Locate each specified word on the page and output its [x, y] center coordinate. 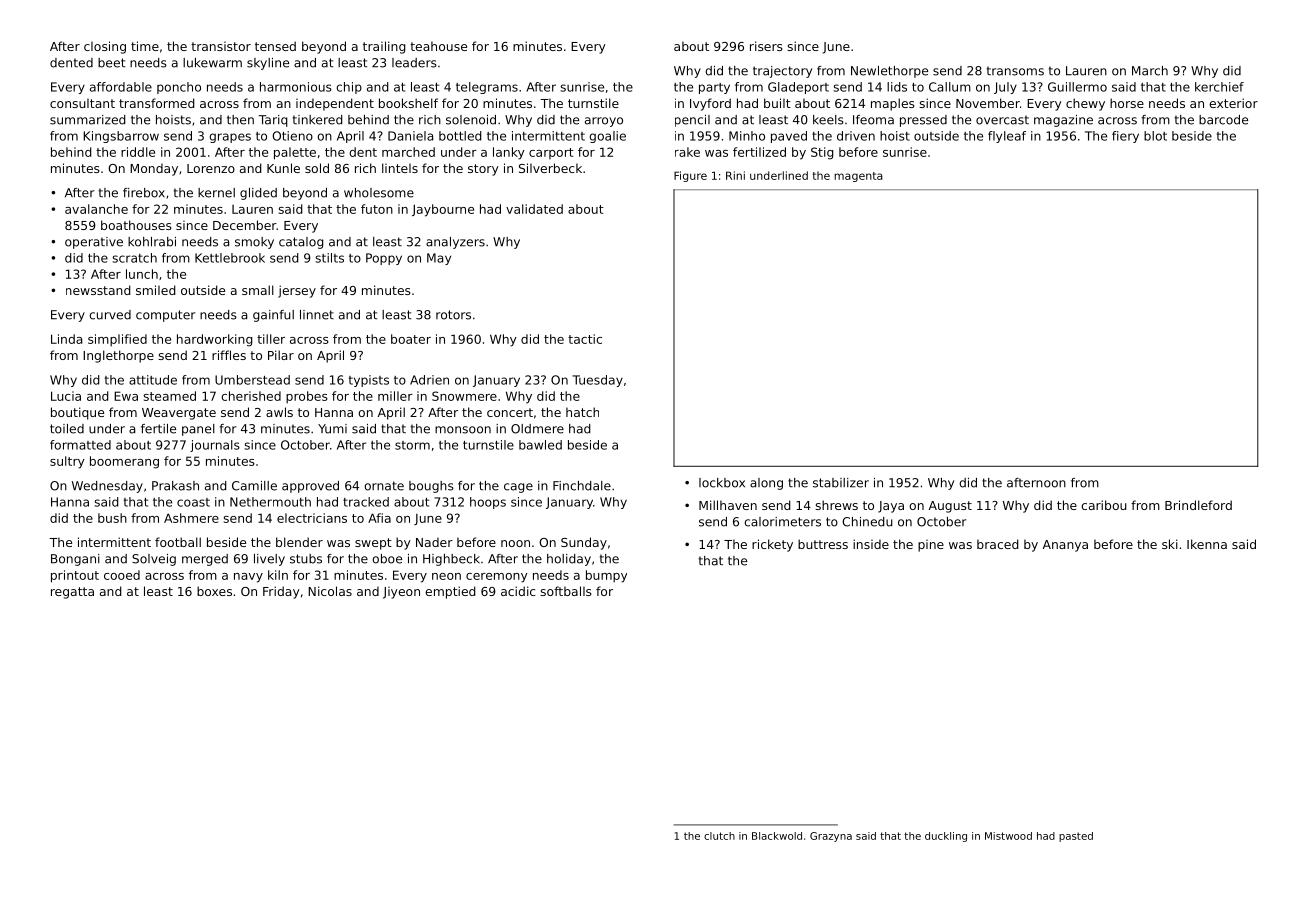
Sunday [584, 543]
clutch [719, 836]
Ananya [1065, 546]
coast [193, 502]
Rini [735, 175]
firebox [144, 193]
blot [1155, 136]
